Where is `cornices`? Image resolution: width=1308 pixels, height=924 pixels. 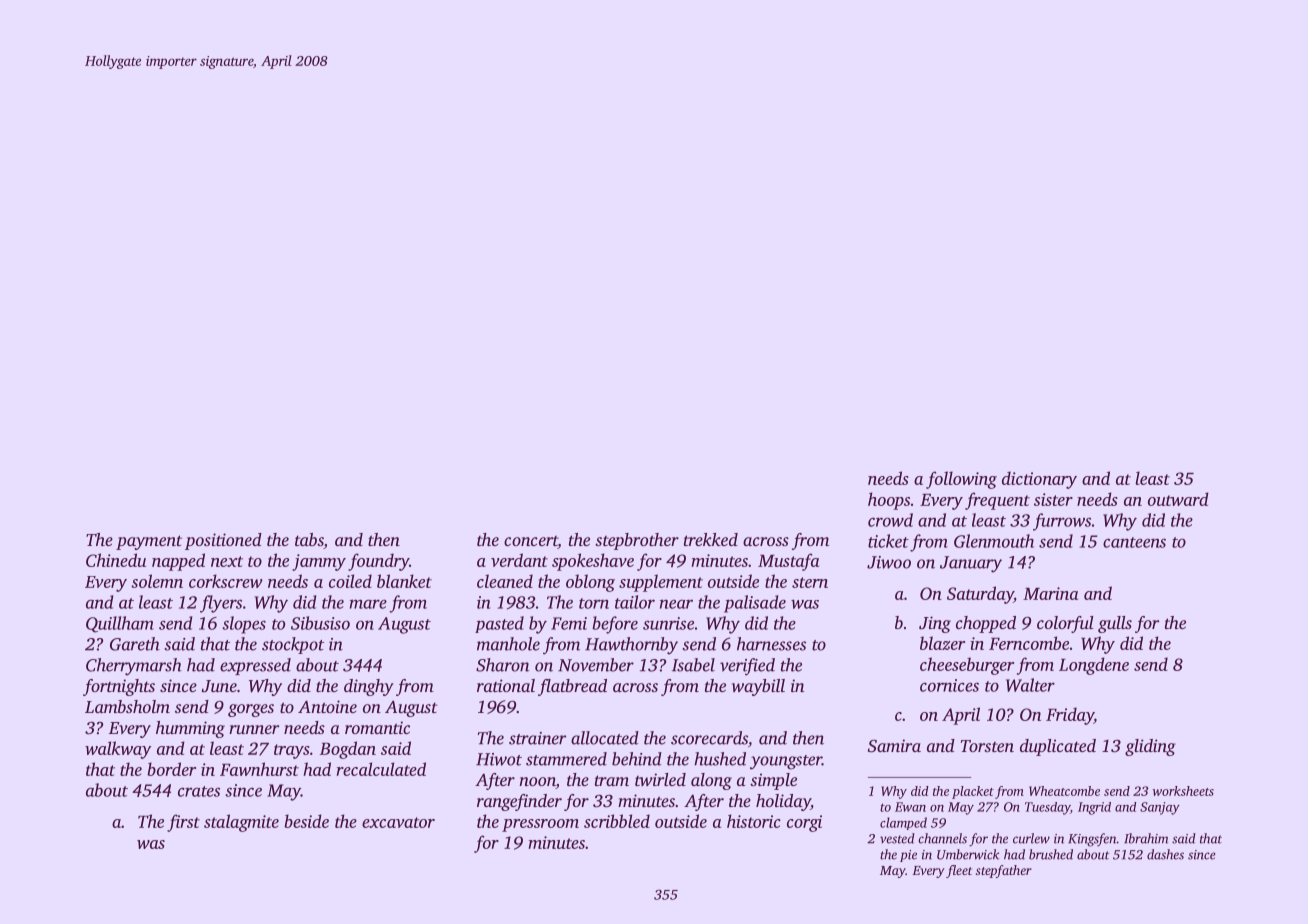 cornices is located at coordinates (949, 685).
